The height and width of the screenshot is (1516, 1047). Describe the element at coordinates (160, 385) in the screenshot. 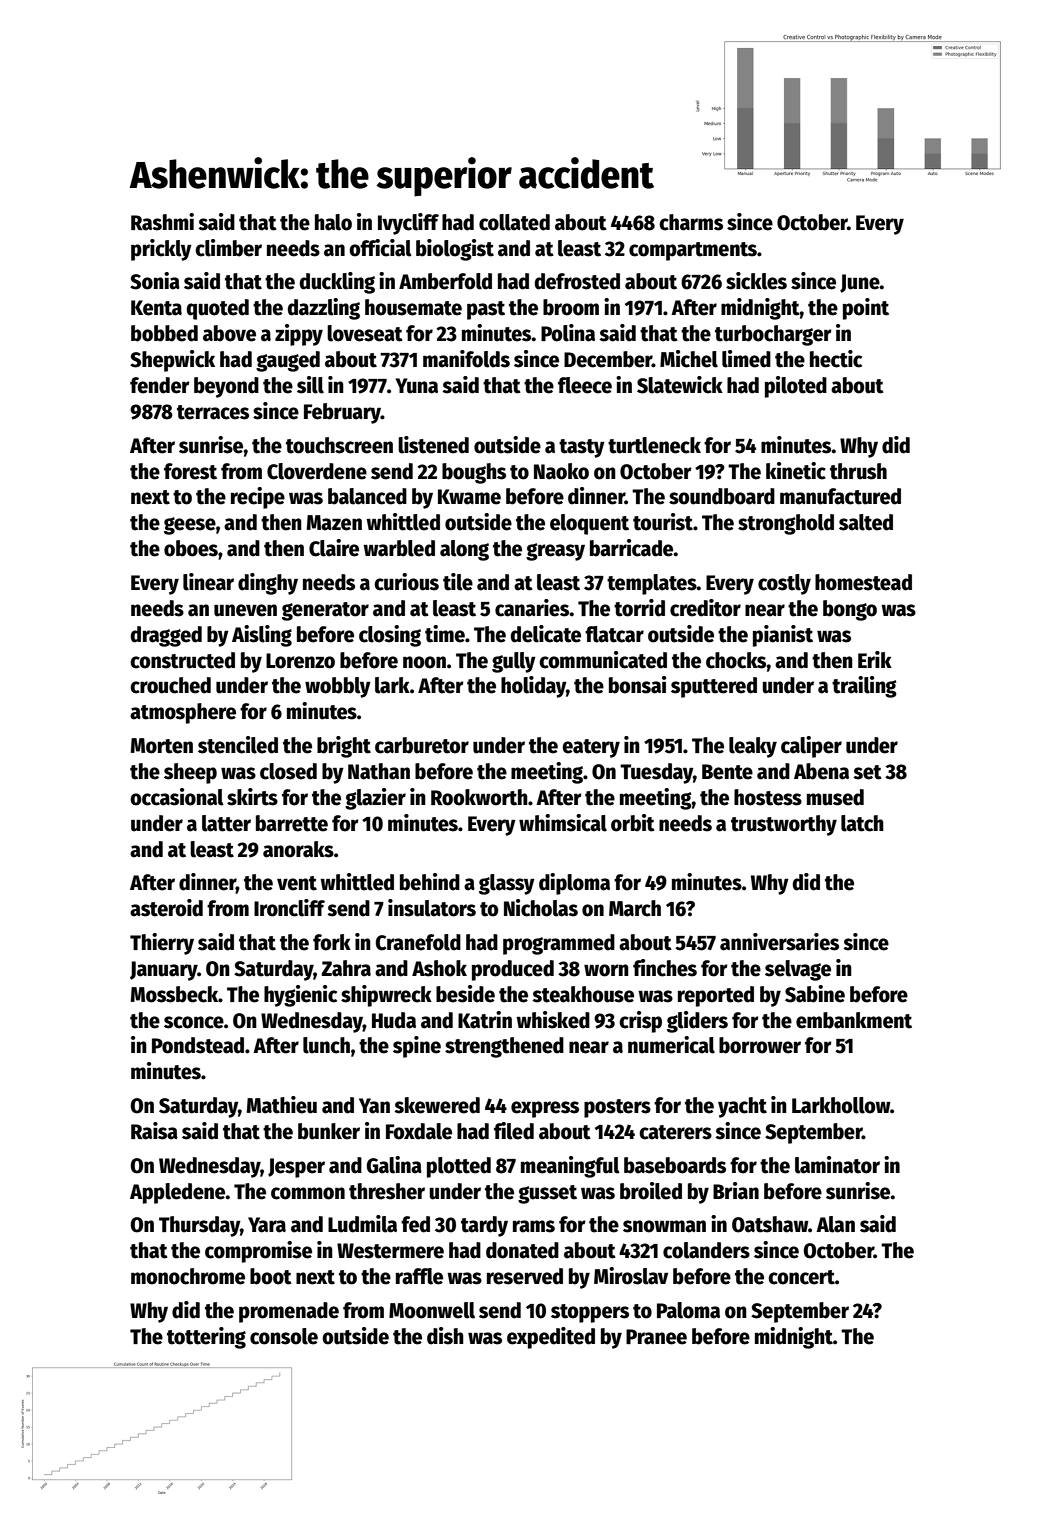

I see `fender` at that location.
